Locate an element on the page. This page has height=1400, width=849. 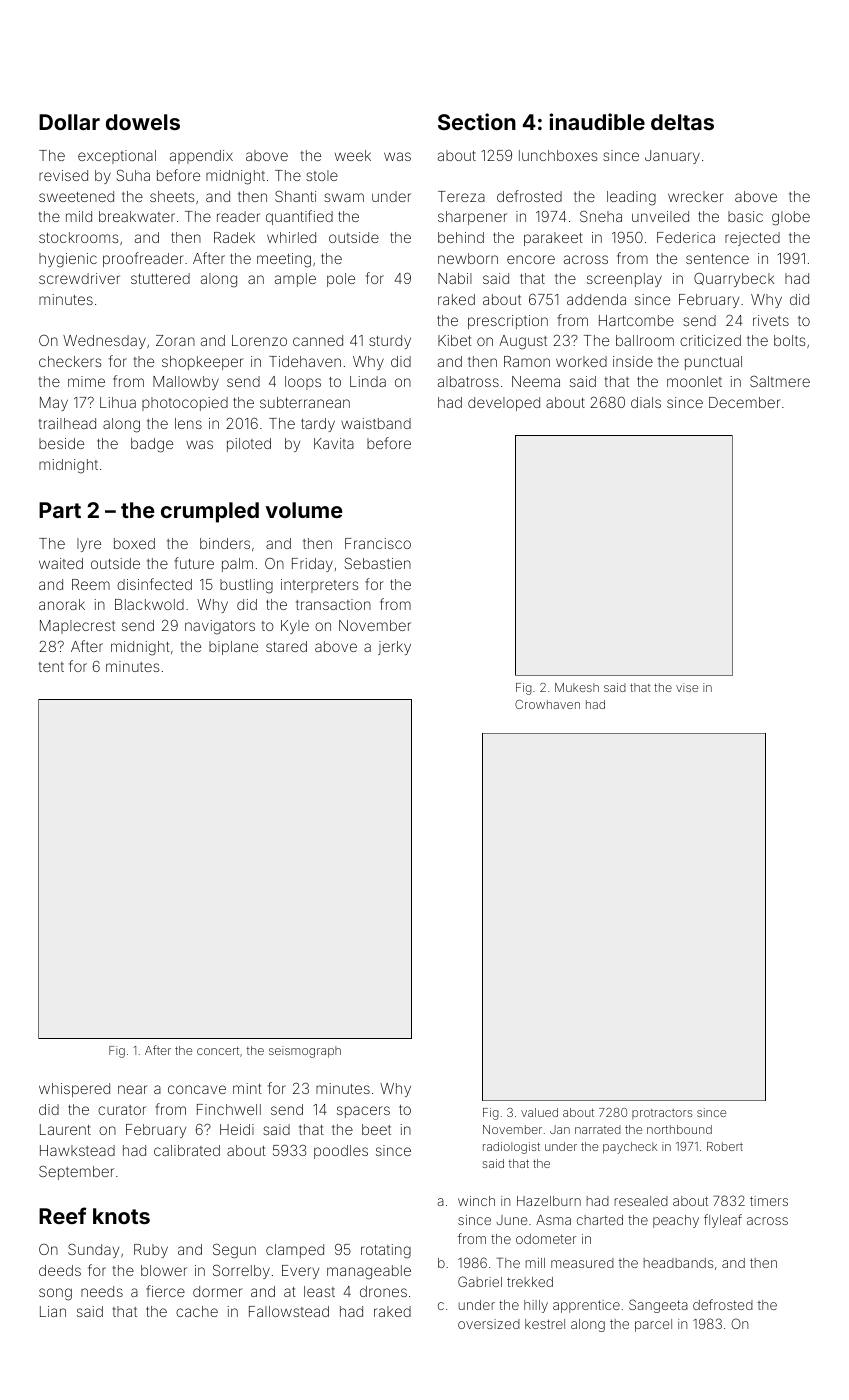
whispered is located at coordinates (74, 1090).
